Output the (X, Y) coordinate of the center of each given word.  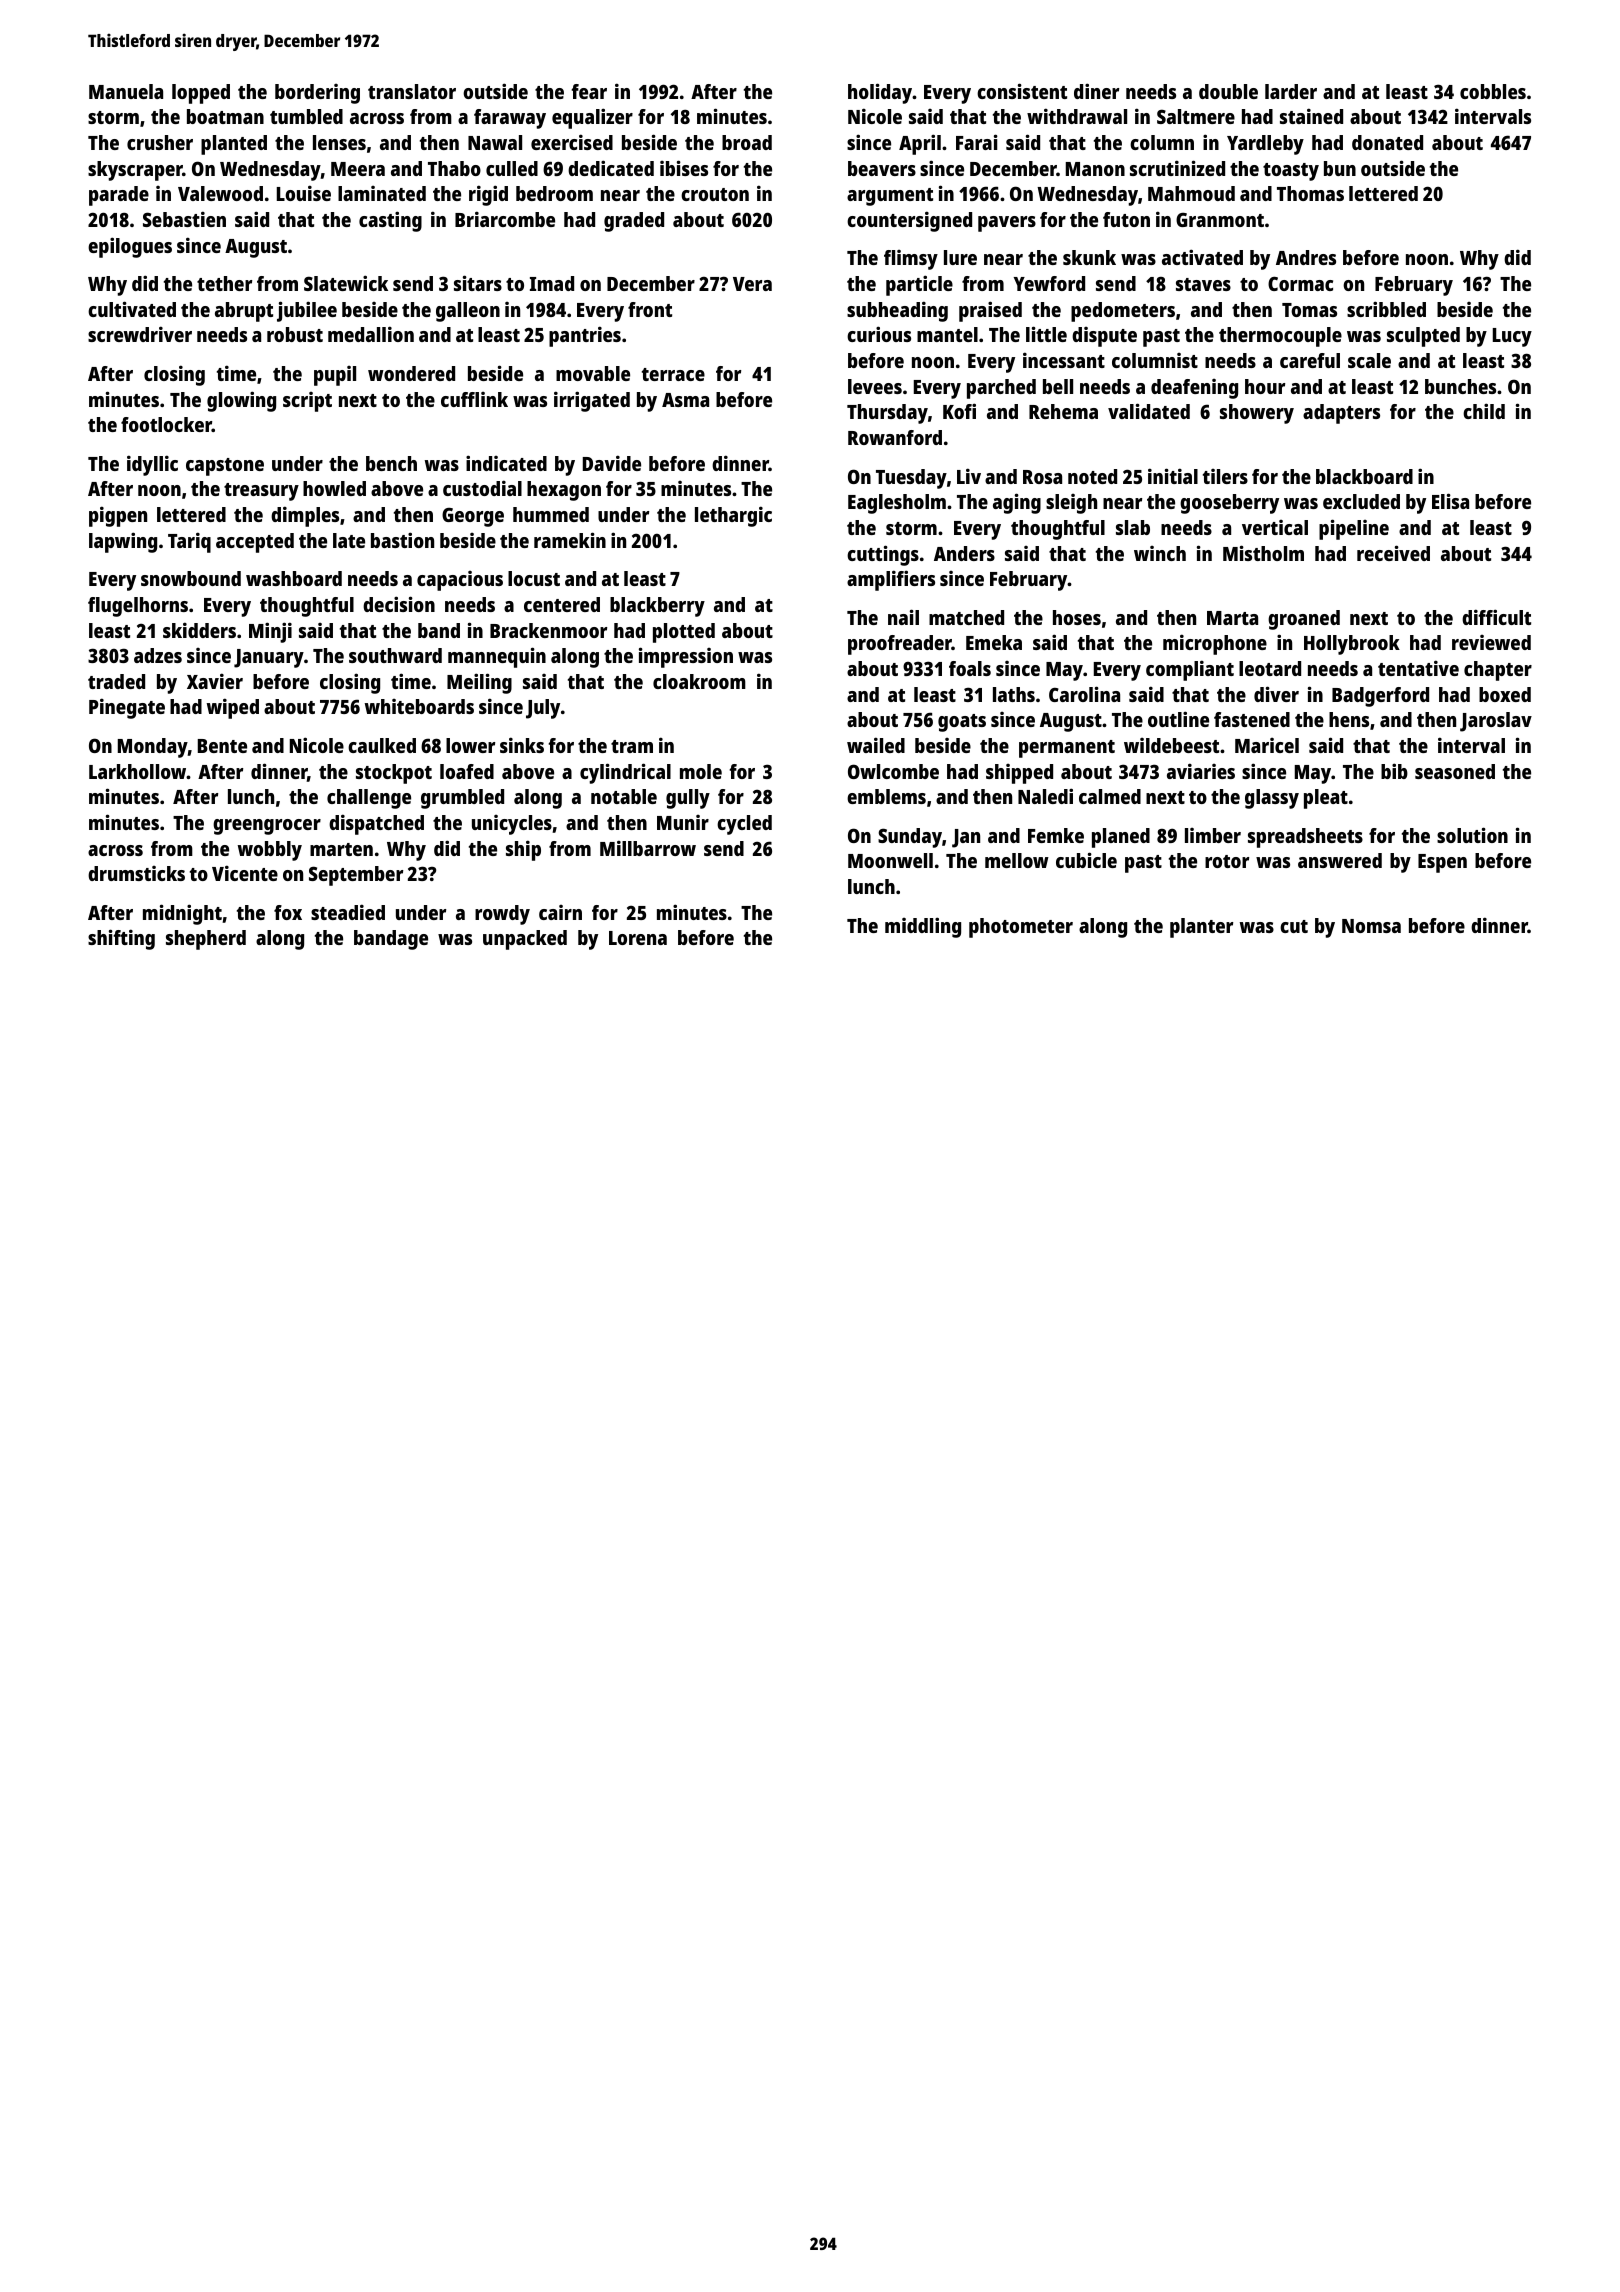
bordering (317, 94)
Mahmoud (1191, 193)
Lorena (638, 938)
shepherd (206, 940)
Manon (1095, 169)
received (1393, 553)
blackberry (657, 607)
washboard (294, 578)
